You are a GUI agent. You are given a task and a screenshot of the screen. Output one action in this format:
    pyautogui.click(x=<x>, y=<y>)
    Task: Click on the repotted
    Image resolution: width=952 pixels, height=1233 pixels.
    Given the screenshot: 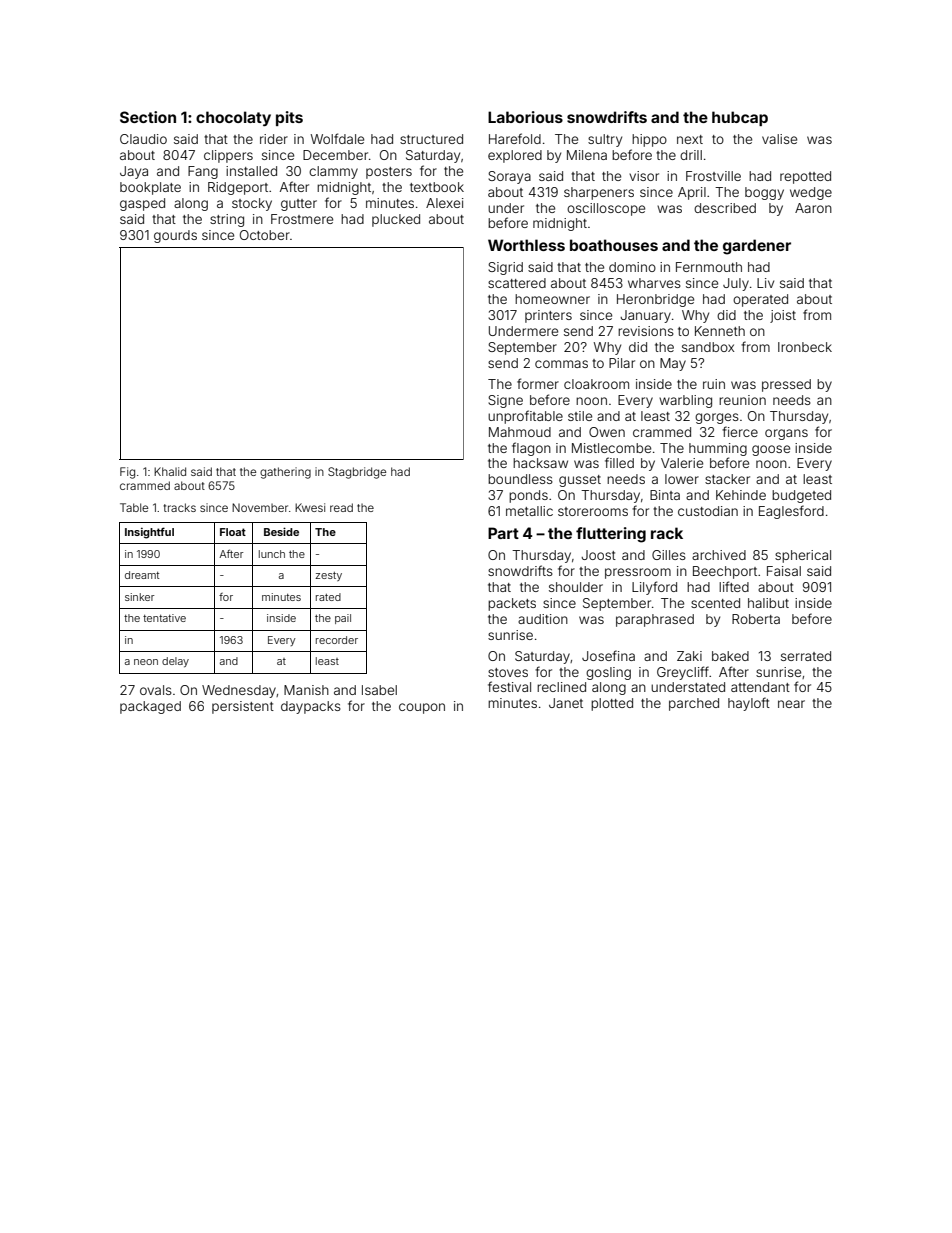 What is the action you would take?
    pyautogui.click(x=805, y=177)
